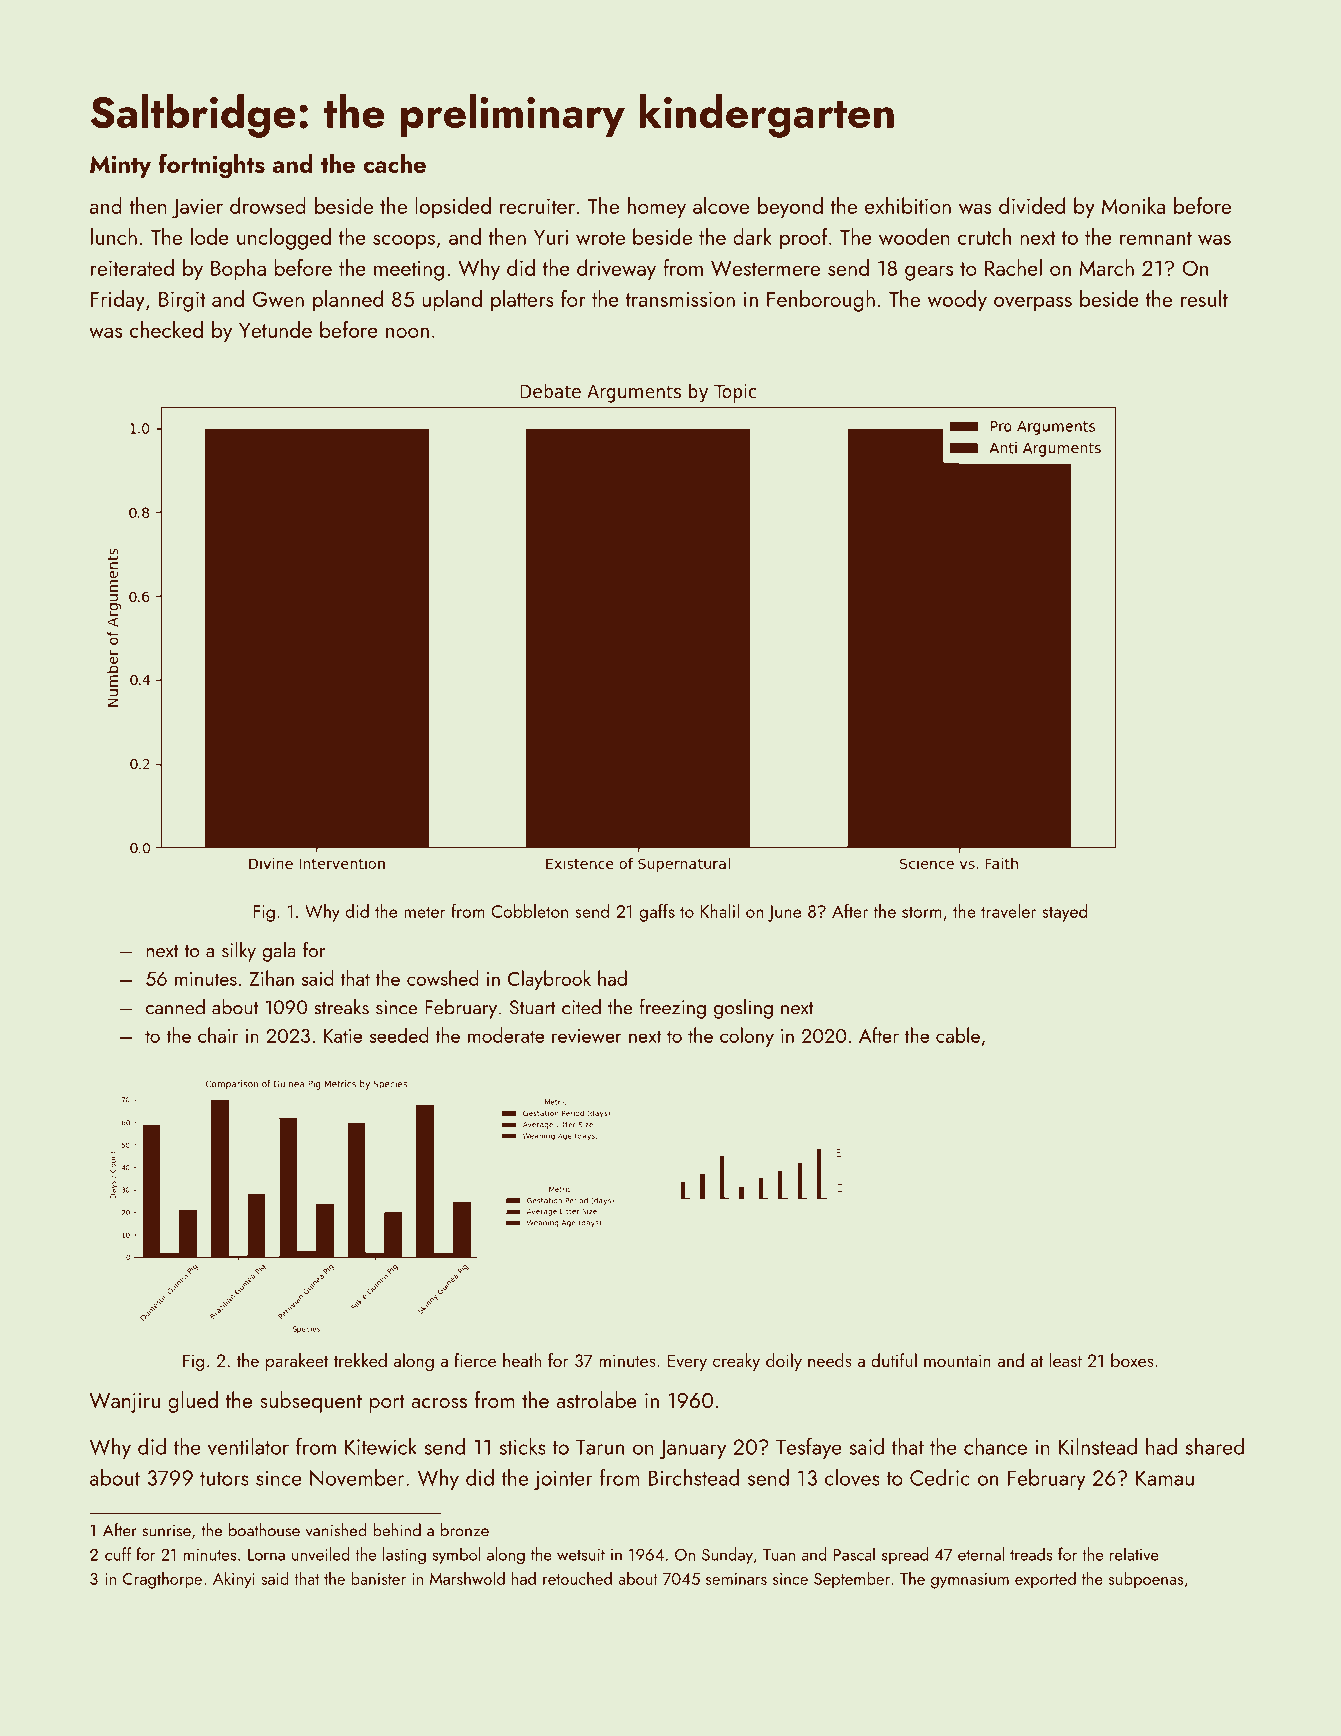  What do you see at coordinates (958, 1035) in the image?
I see `cable` at bounding box center [958, 1035].
